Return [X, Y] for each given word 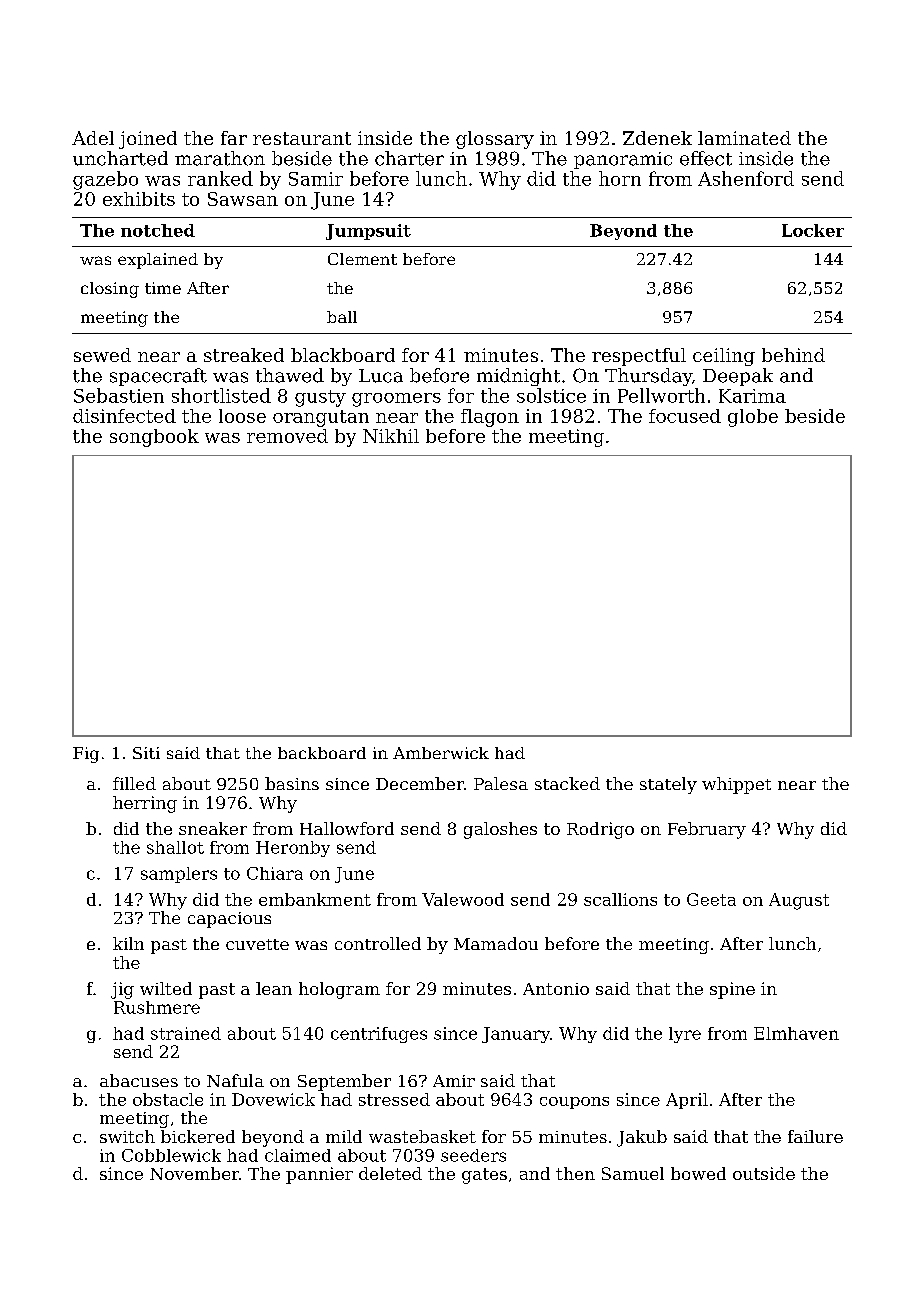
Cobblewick [171, 1155]
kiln [128, 943]
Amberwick [441, 753]
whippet [736, 785]
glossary [495, 140]
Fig [86, 755]
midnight [518, 377]
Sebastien [119, 395]
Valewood [463, 899]
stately [668, 785]
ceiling [724, 357]
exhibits [139, 199]
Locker [813, 230]
